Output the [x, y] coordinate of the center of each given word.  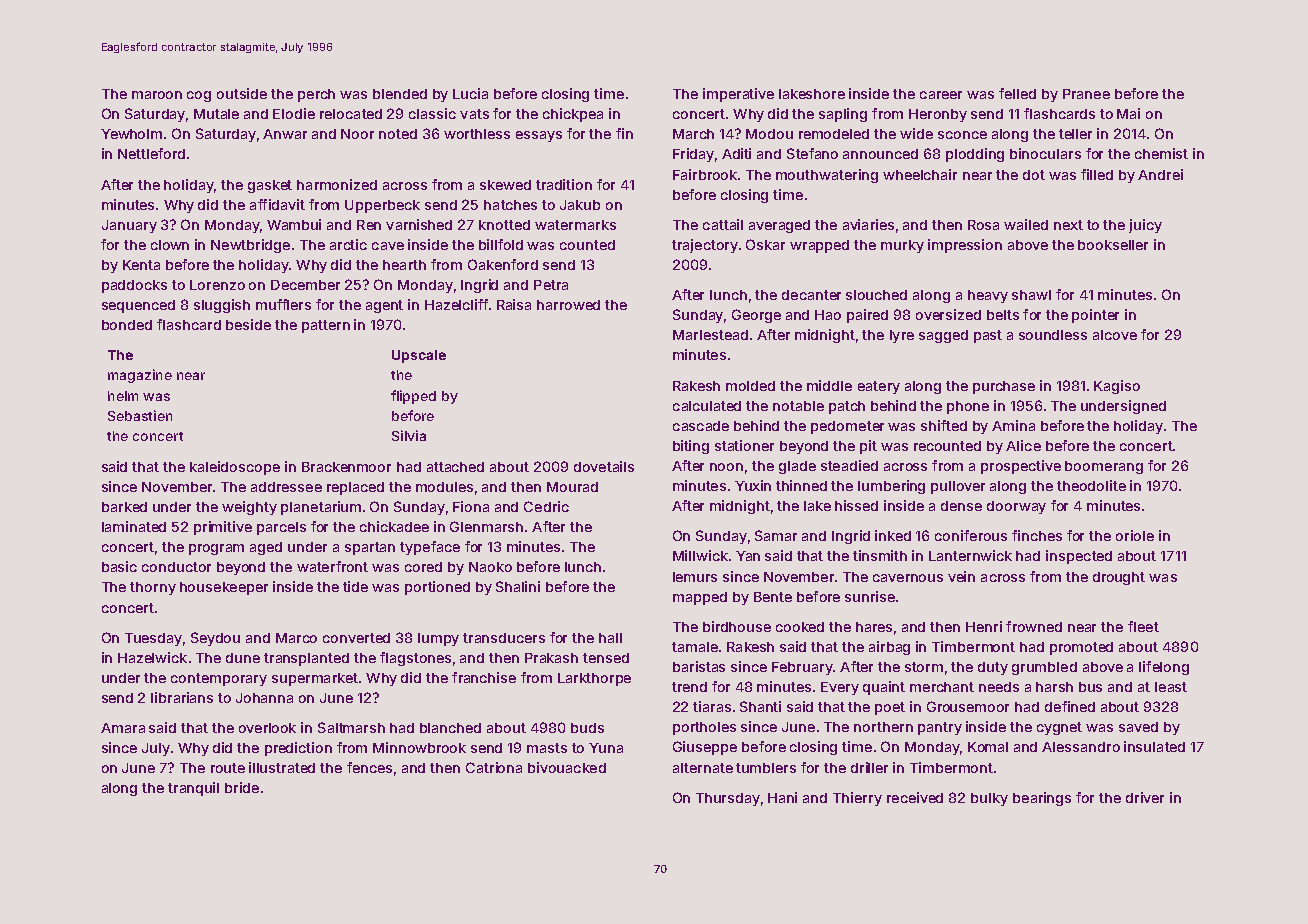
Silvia [409, 435]
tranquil [193, 789]
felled [1017, 93]
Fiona [471, 506]
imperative [738, 95]
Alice [1023, 445]
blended [400, 94]
